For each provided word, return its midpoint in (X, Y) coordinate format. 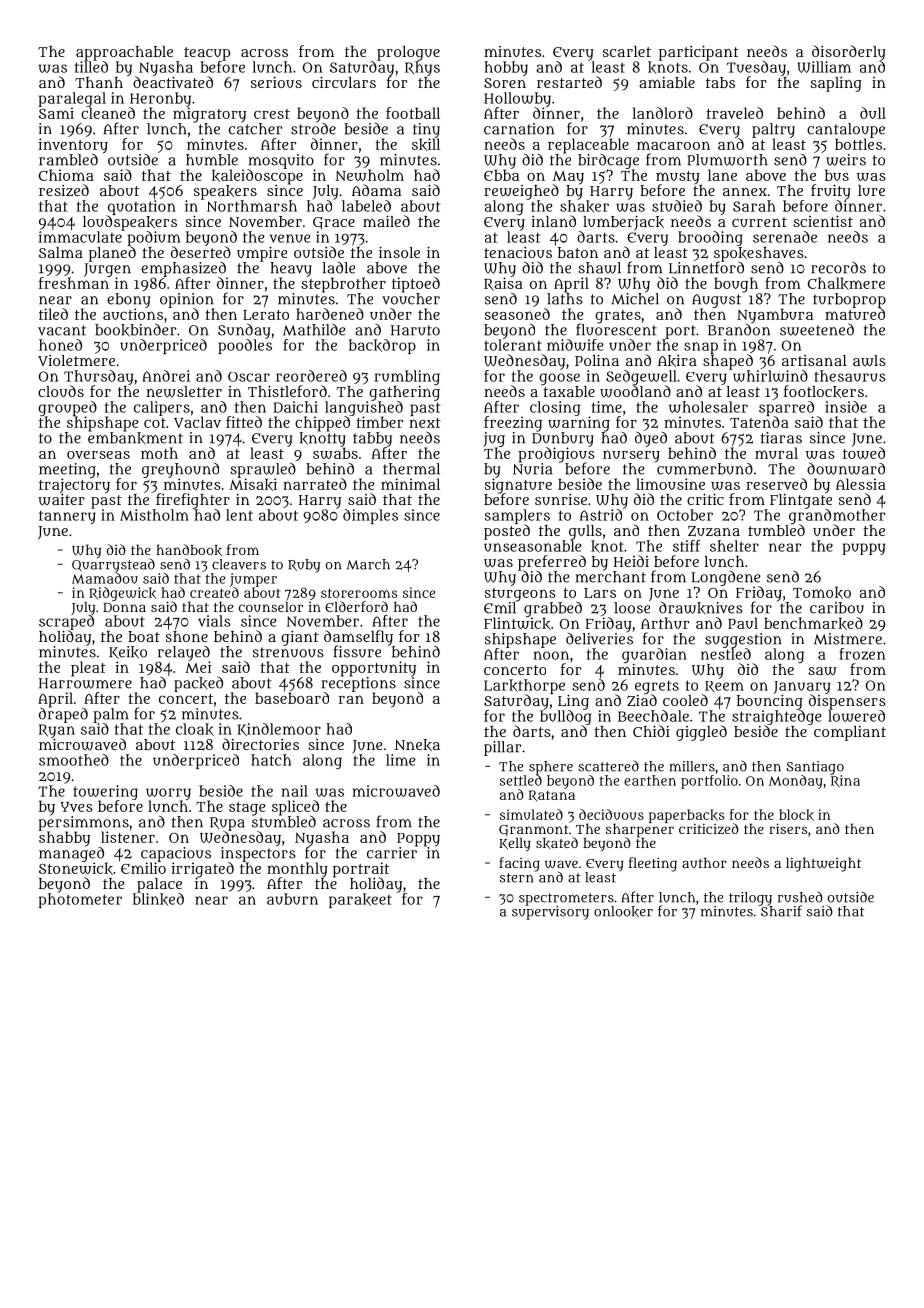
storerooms (359, 593)
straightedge (777, 717)
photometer (80, 900)
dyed (651, 439)
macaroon (673, 145)
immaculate (80, 237)
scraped (66, 622)
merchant (610, 577)
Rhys (422, 68)
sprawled (263, 470)
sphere (551, 768)
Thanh (99, 82)
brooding (710, 238)
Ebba (501, 175)
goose (559, 379)
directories (260, 744)
